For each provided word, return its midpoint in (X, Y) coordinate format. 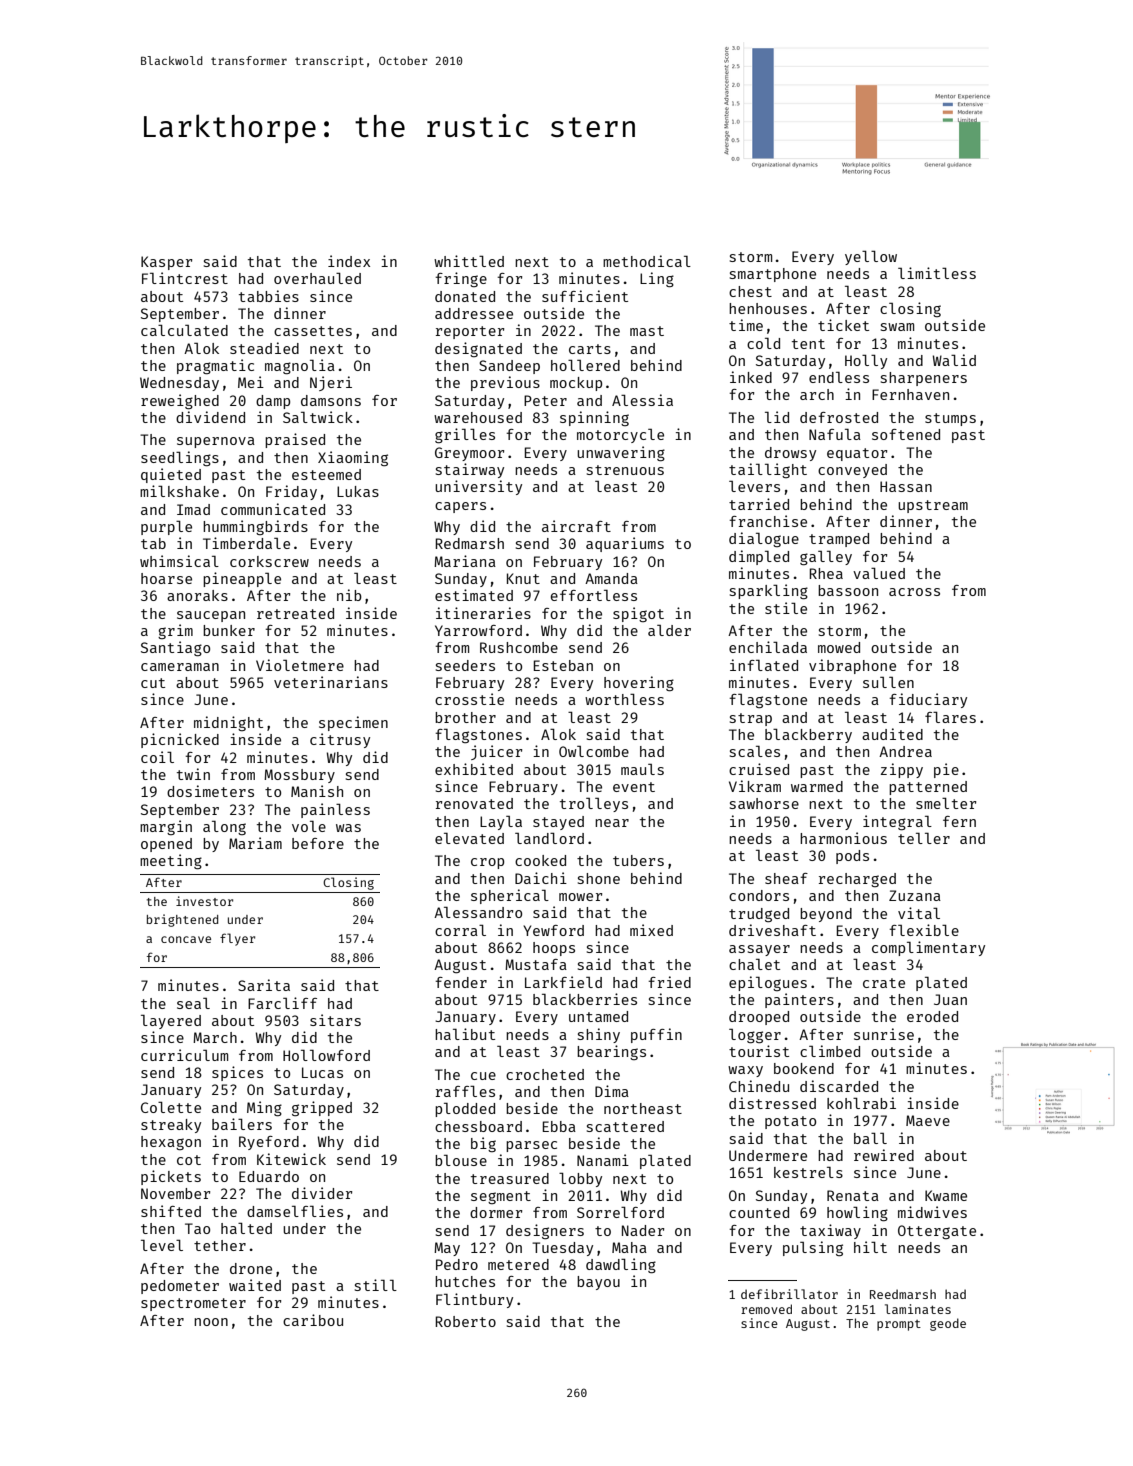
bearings (611, 1052)
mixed (651, 930)
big (483, 1144)
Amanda (611, 578)
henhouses (768, 308)
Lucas (322, 1072)
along (224, 827)
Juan (950, 999)
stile (786, 608)
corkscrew (269, 561)
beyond (826, 915)
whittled (469, 261)
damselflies (295, 1211)
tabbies (269, 296)
